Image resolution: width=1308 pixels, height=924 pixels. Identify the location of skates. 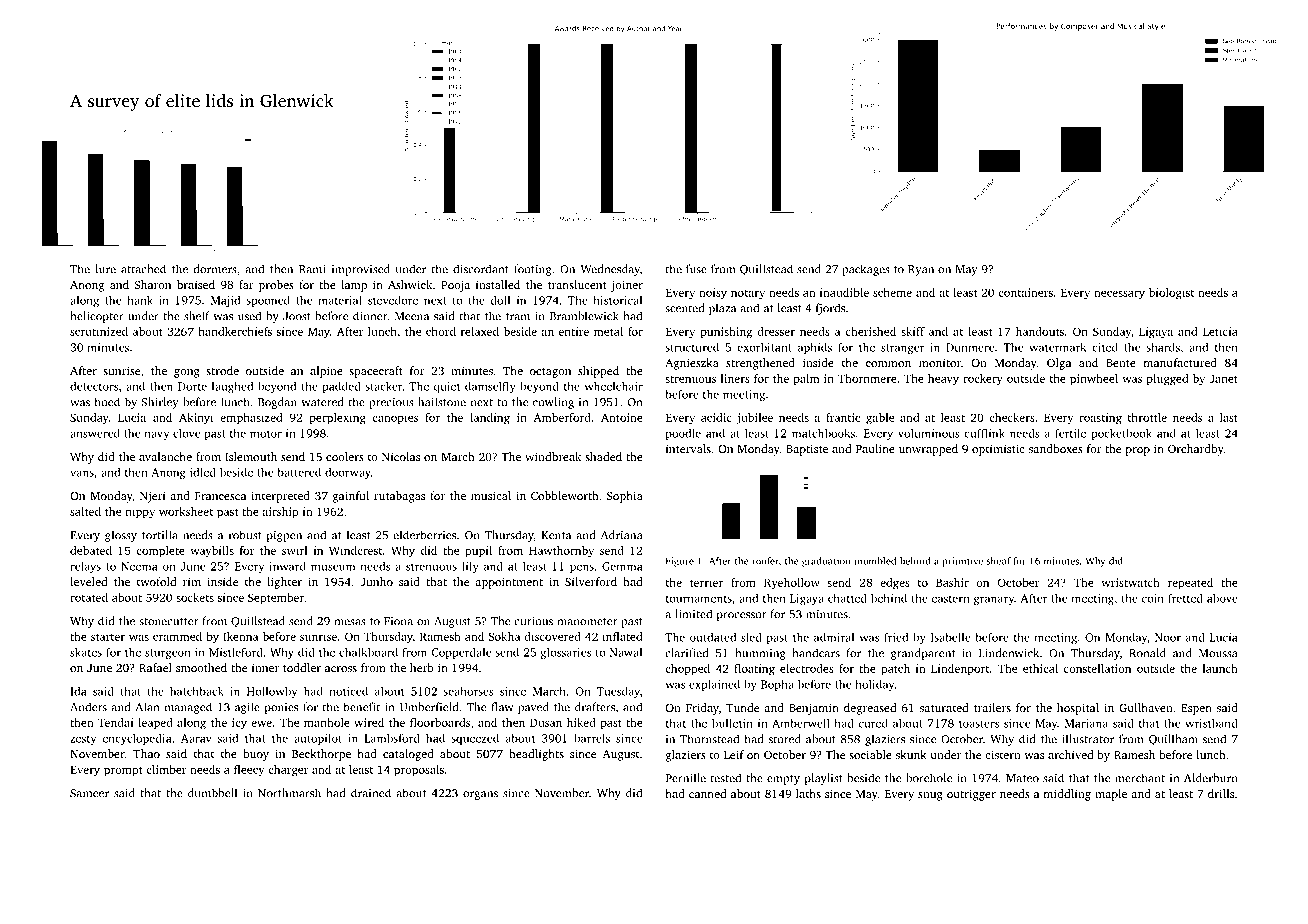
(86, 652).
